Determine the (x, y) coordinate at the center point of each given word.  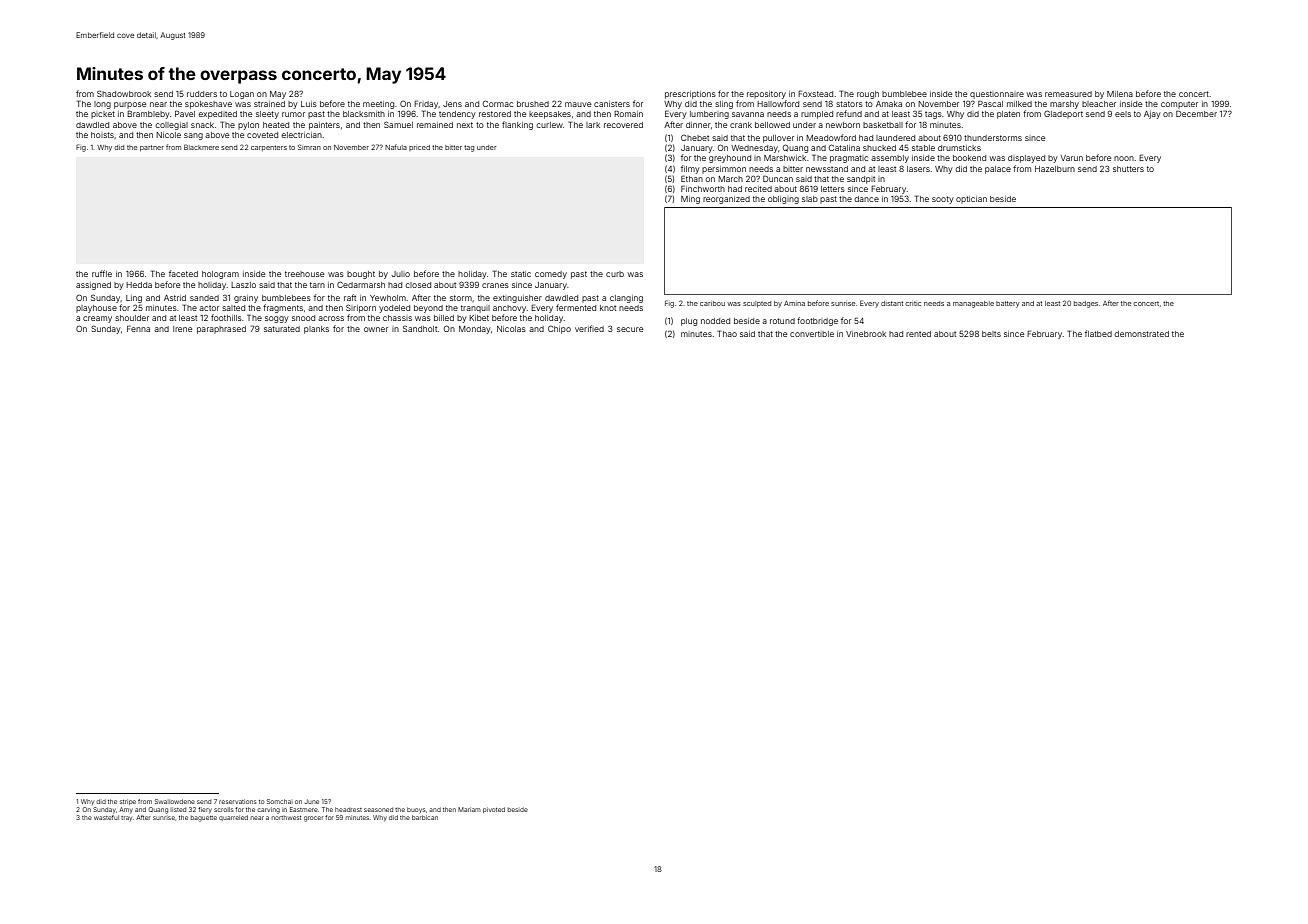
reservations (237, 802)
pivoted (494, 810)
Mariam (469, 809)
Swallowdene (175, 801)
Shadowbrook (124, 93)
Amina (794, 303)
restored (495, 114)
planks (316, 330)
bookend (969, 158)
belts (991, 334)
